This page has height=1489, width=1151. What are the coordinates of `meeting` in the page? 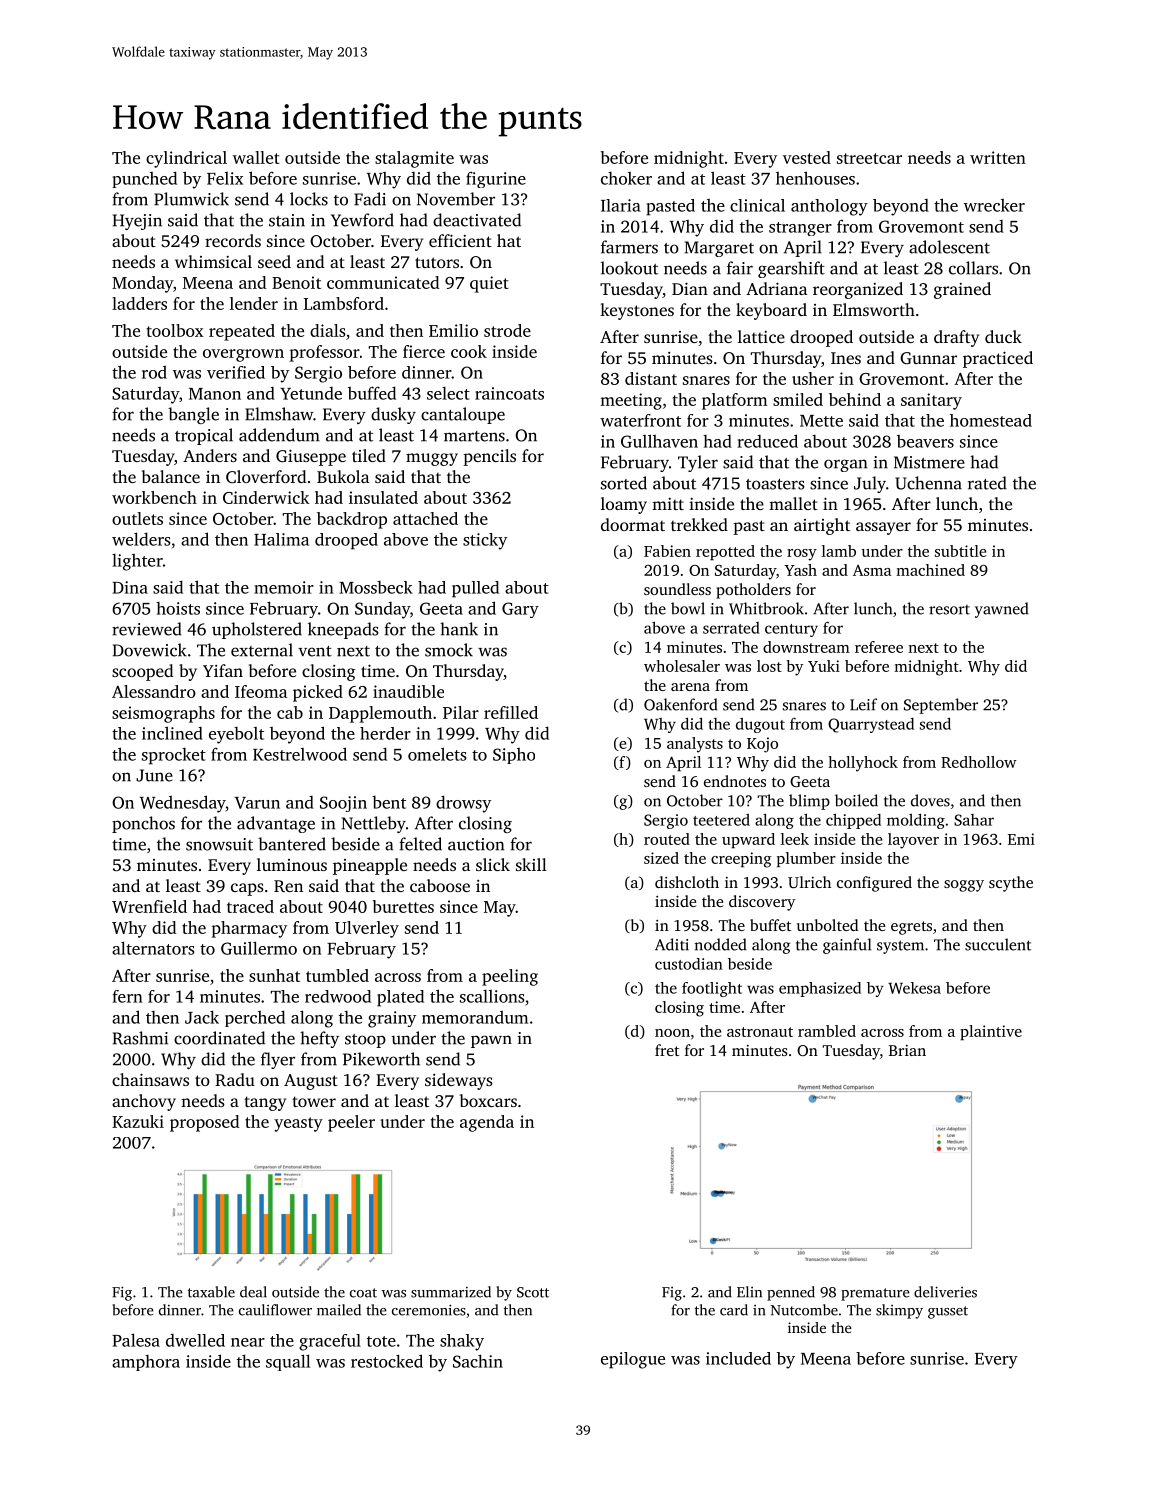 It's located at (631, 401).
